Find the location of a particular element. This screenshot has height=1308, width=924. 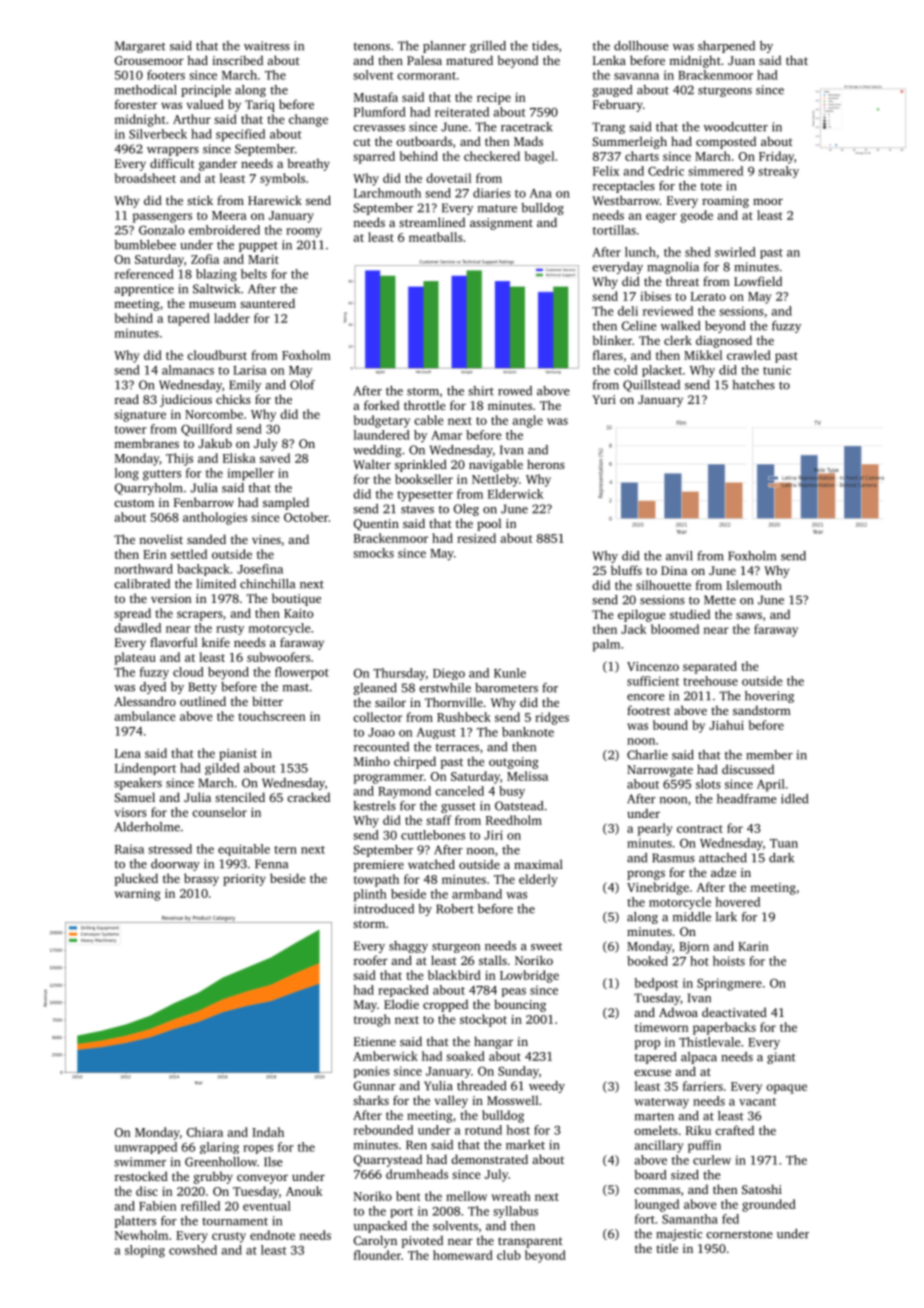

meatballs is located at coordinates (436, 237).
